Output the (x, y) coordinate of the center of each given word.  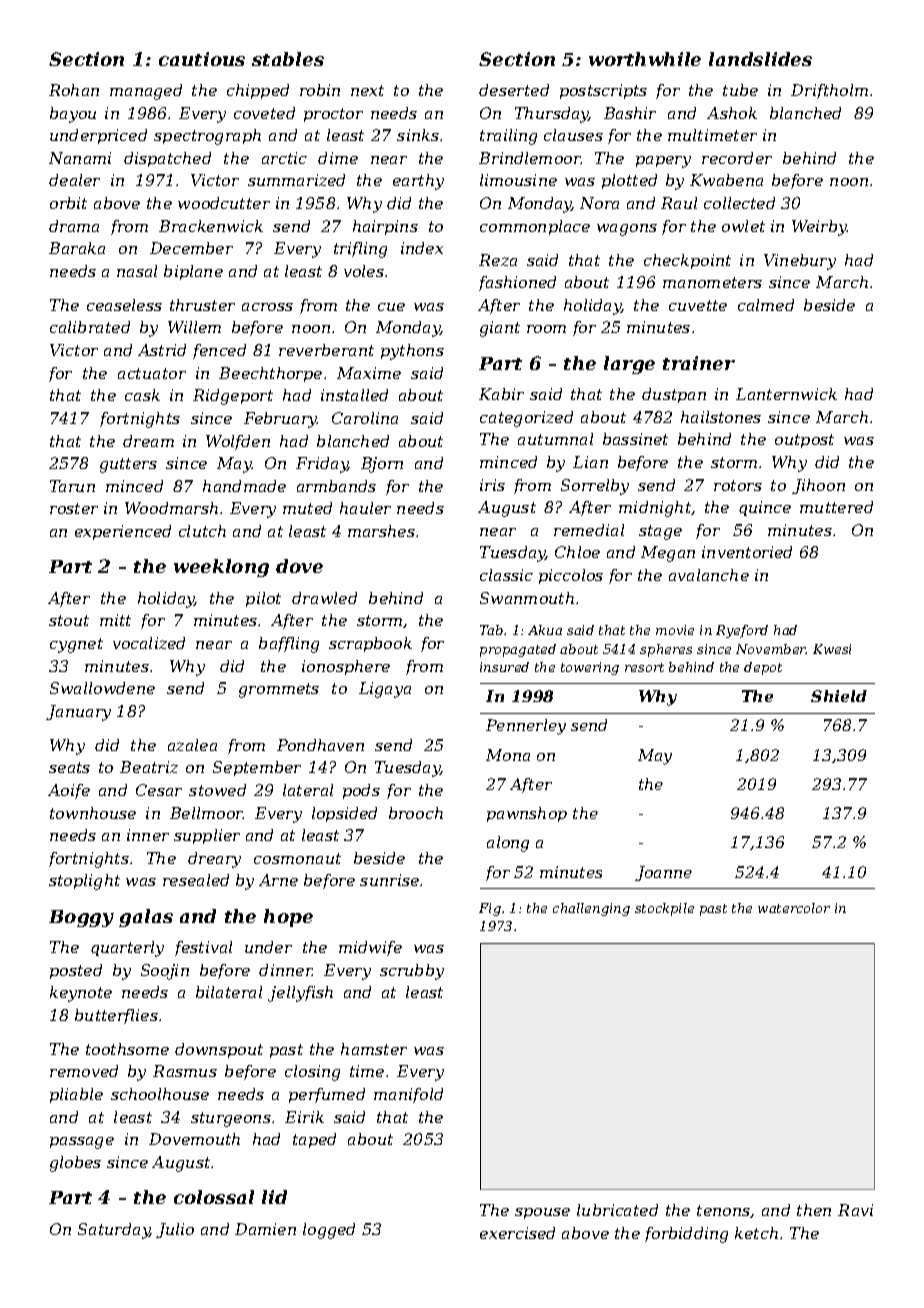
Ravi (855, 1210)
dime (338, 158)
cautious (202, 59)
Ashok (732, 113)
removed (84, 1071)
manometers (712, 282)
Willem (194, 327)
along (508, 844)
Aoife (69, 791)
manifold (408, 1095)
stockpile (664, 909)
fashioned (517, 283)
